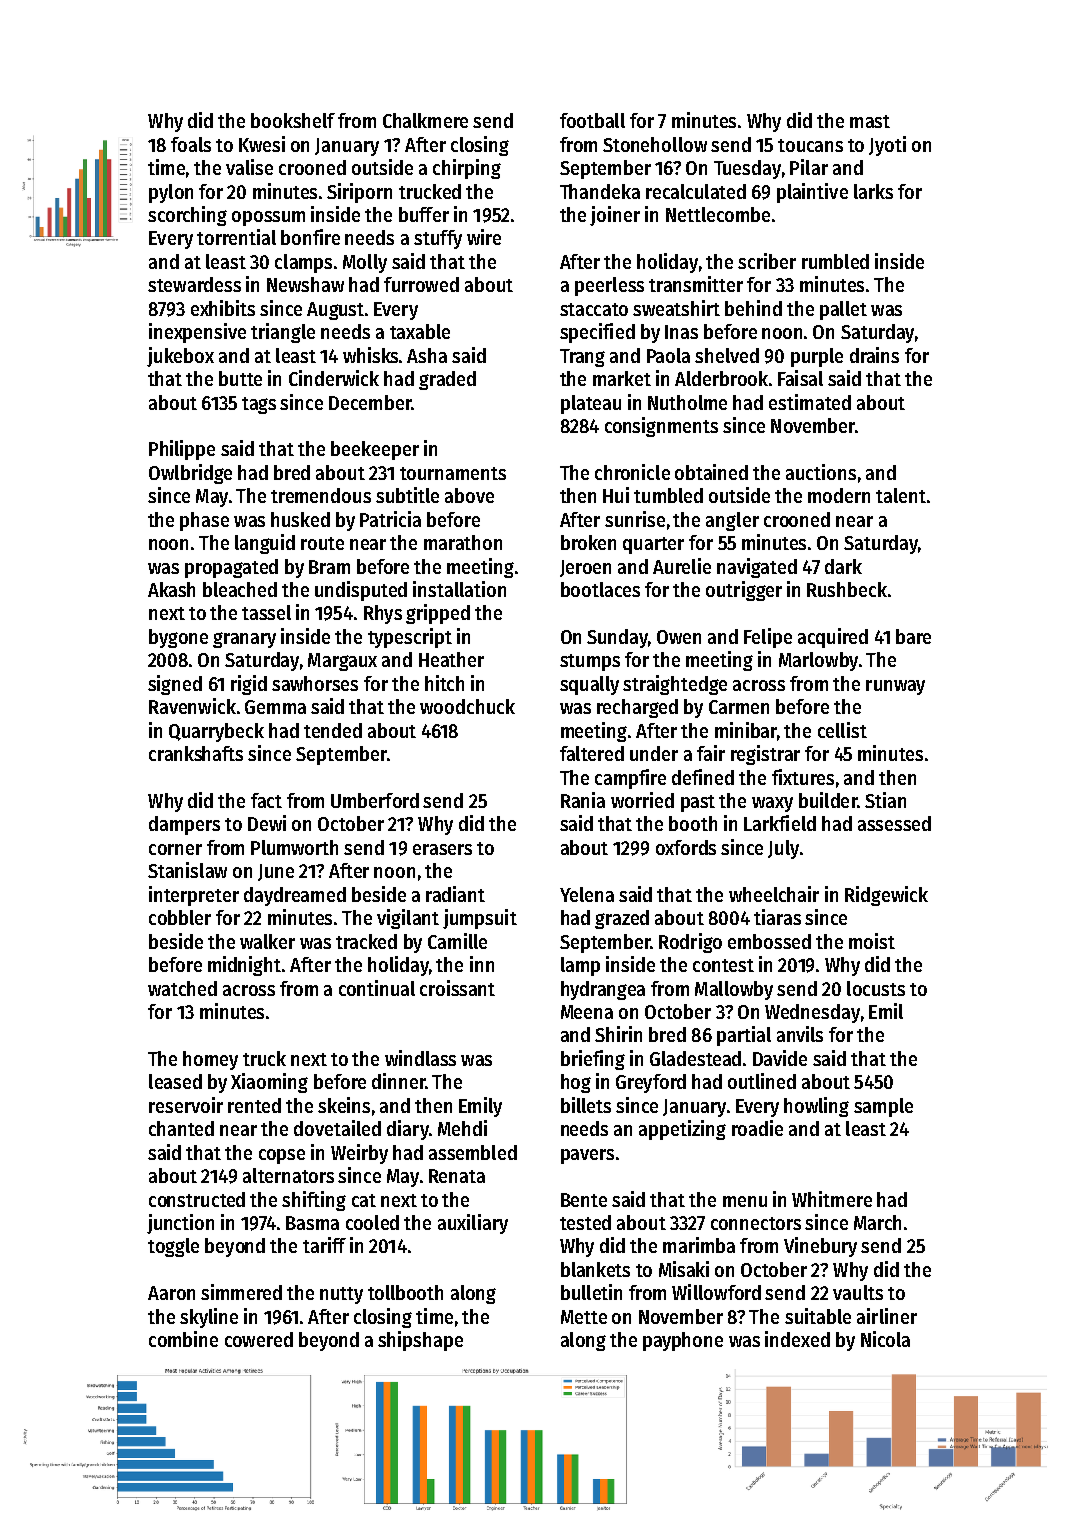 The height and width of the image is (1535, 1081). Describe the element at coordinates (171, 193) in the image. I see `pylon` at that location.
